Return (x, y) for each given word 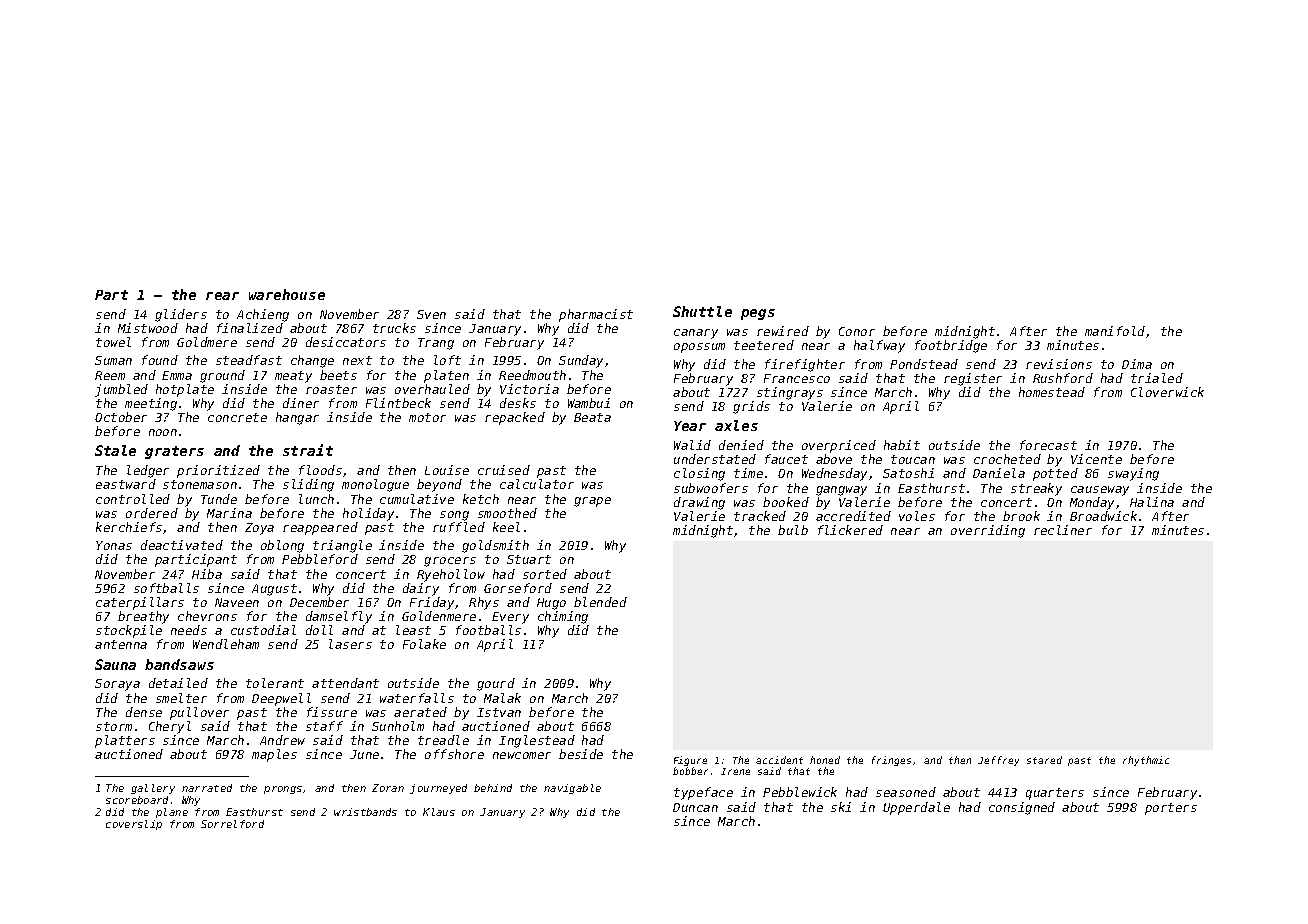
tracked (760, 516)
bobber (690, 771)
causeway (1100, 491)
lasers (350, 644)
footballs (488, 630)
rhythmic (1146, 761)
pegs (758, 314)
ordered (152, 513)
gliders (181, 315)
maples (274, 755)
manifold (1115, 331)
